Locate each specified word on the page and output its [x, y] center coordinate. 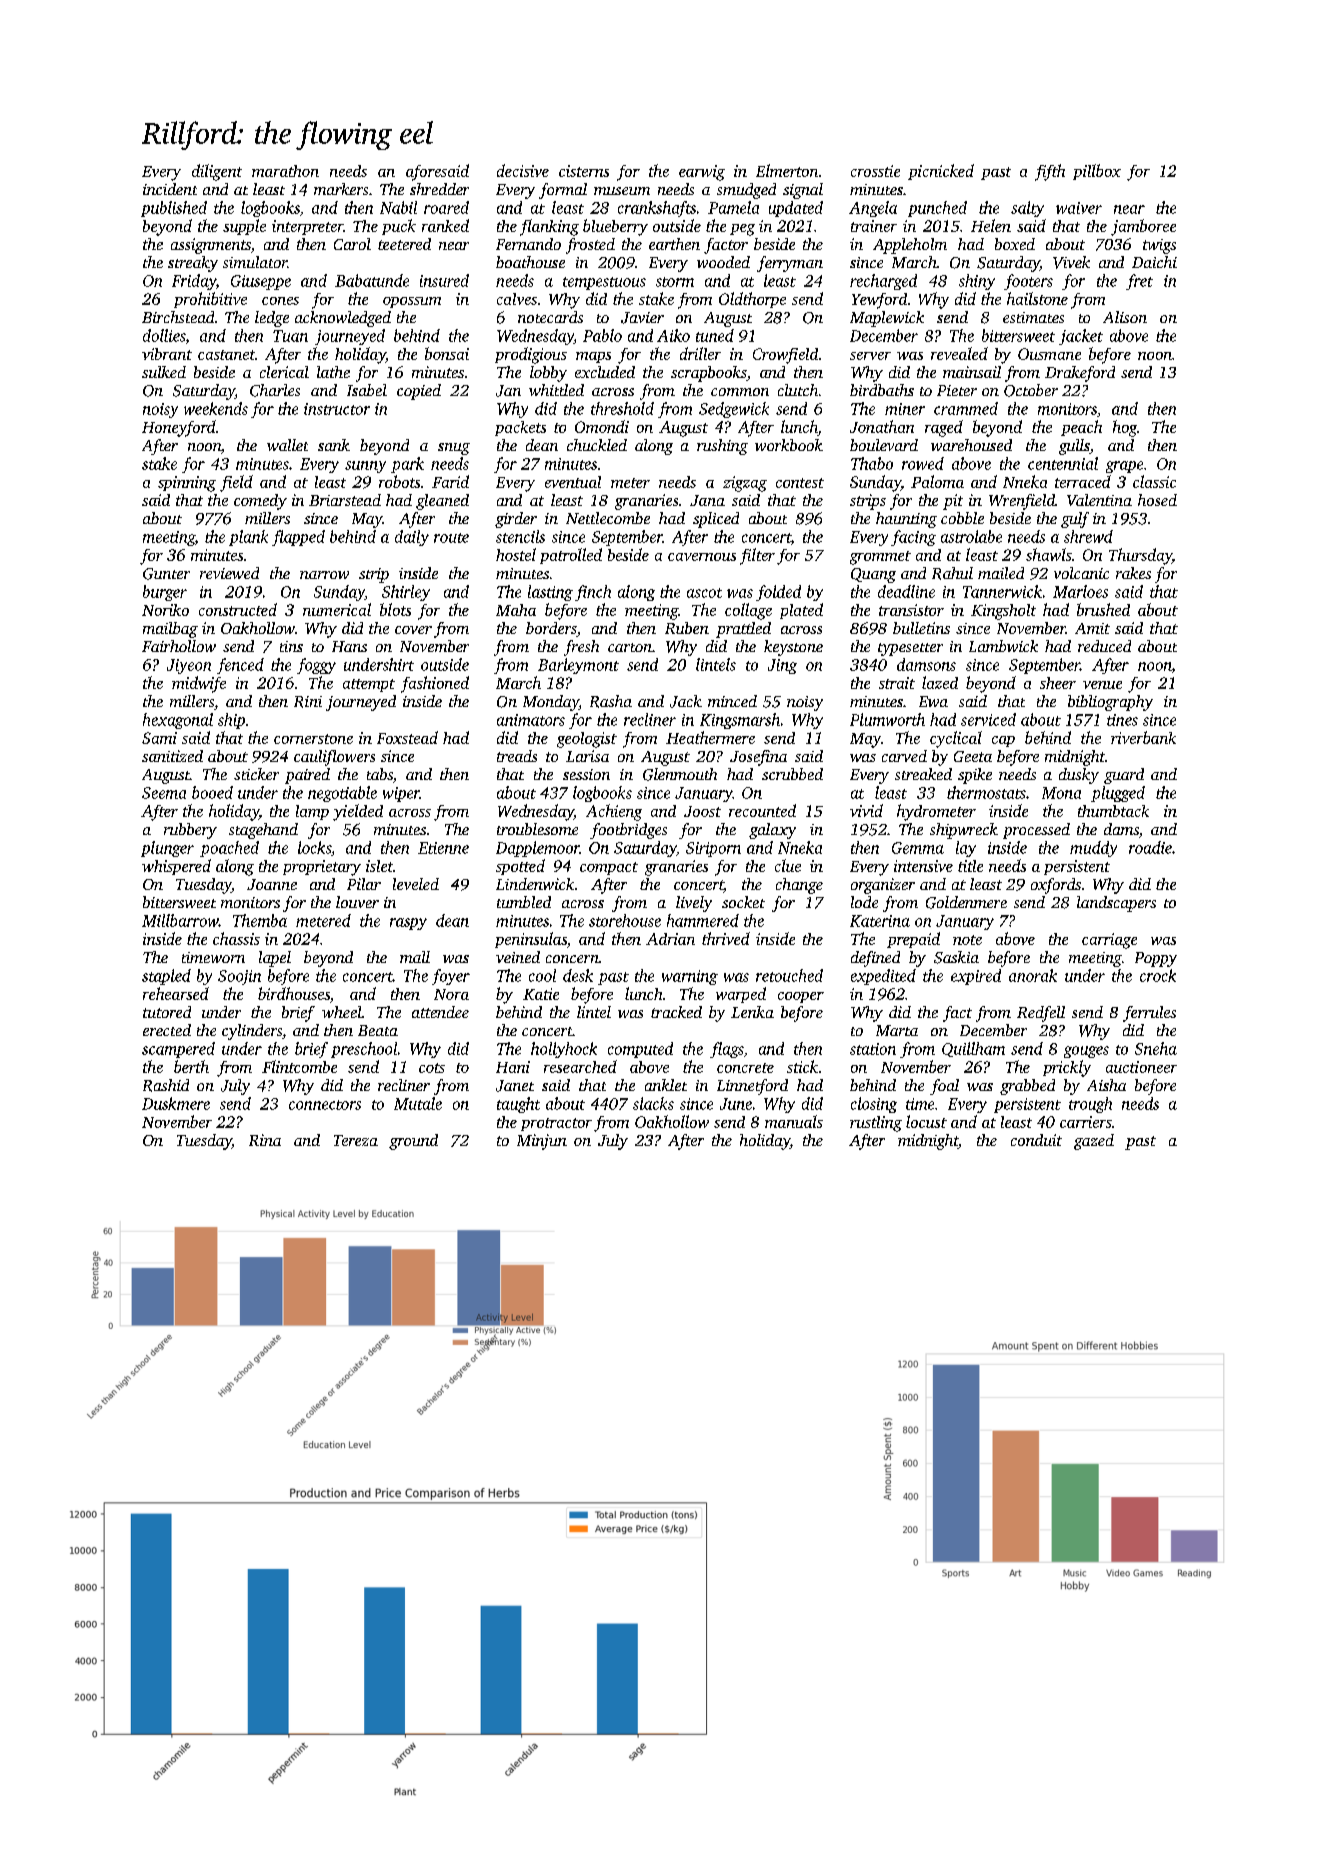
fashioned [435, 684]
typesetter [910, 649]
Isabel [367, 390]
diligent [217, 172]
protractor [556, 1124]
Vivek [1071, 262]
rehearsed [176, 993]
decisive [523, 170]
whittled [556, 390]
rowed [923, 463]
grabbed [1027, 1087]
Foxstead [407, 737]
